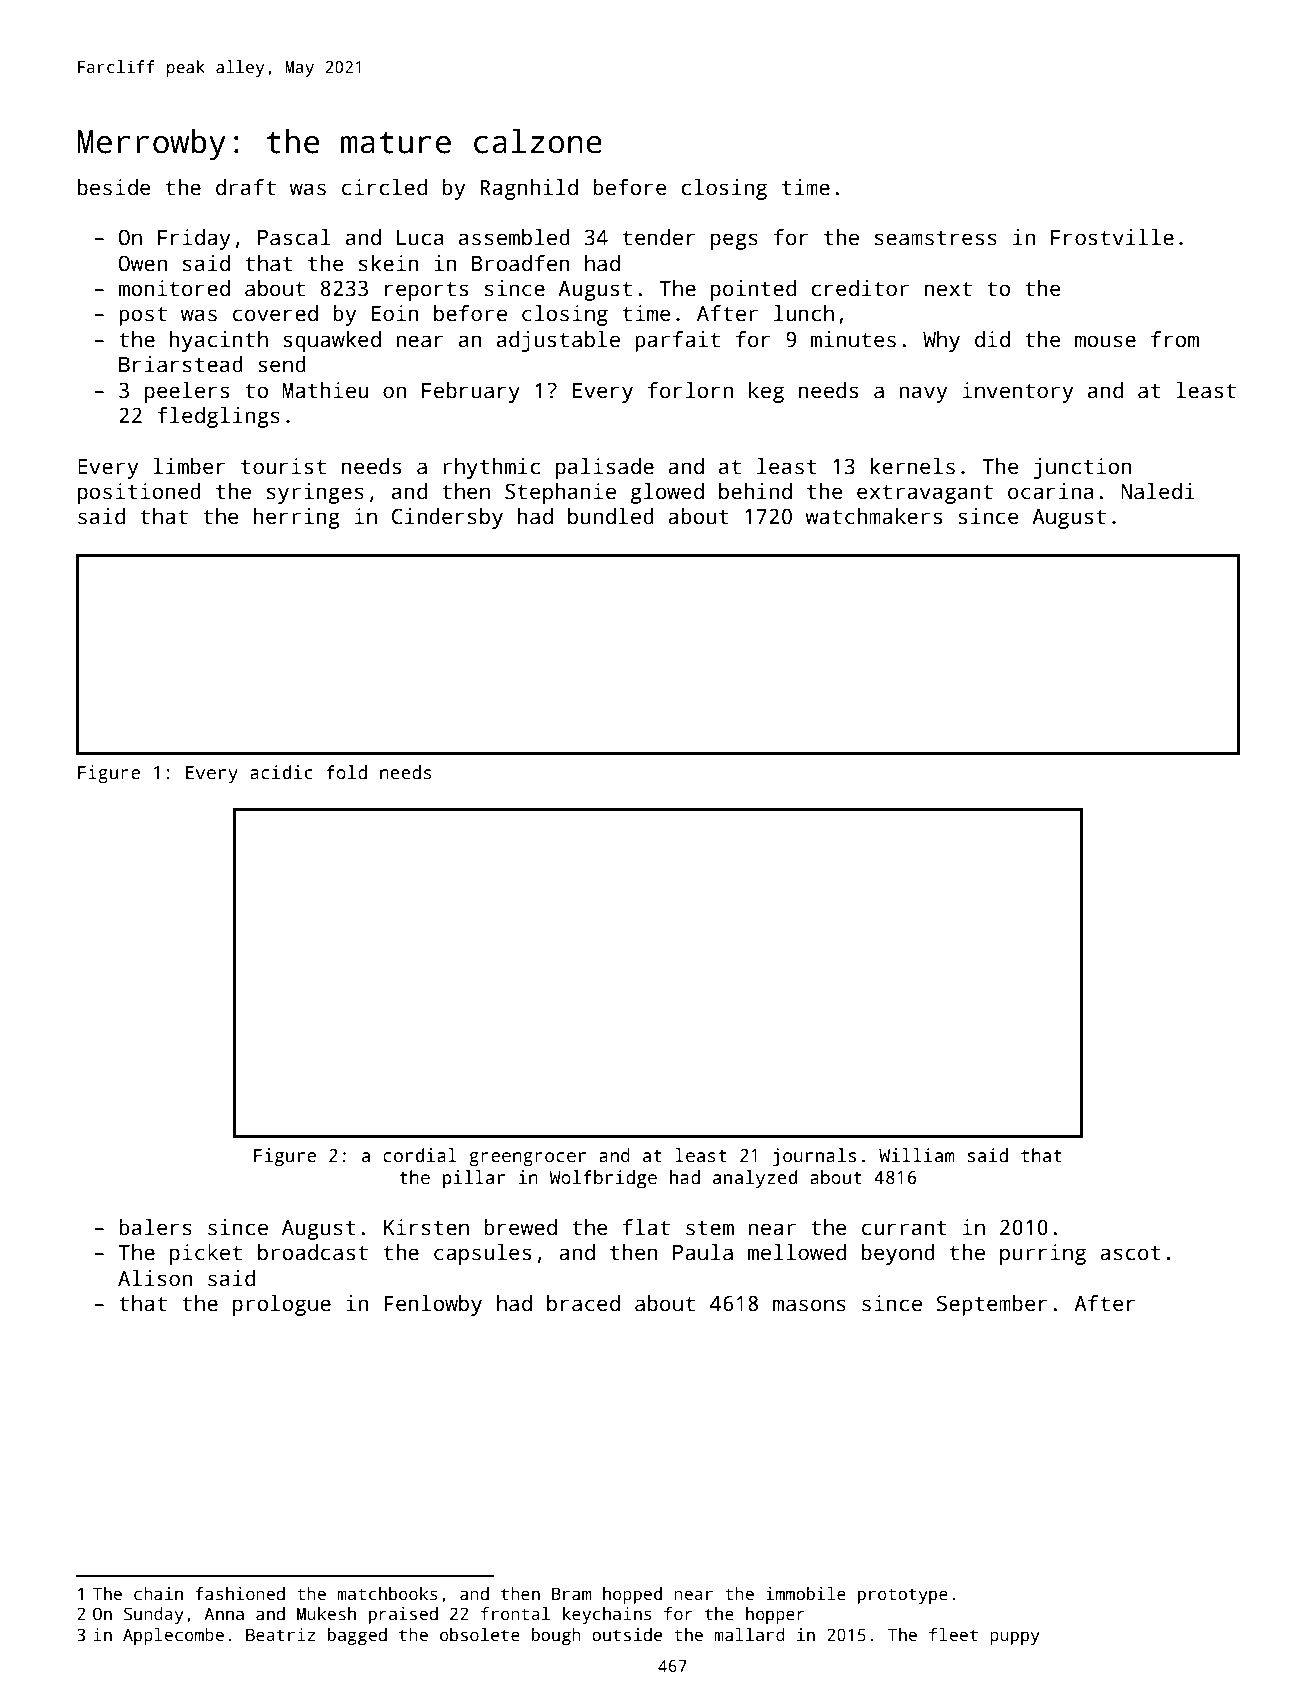 This page has height=1703, width=1316. What do you see at coordinates (611, 516) in the page?
I see `bundled` at bounding box center [611, 516].
